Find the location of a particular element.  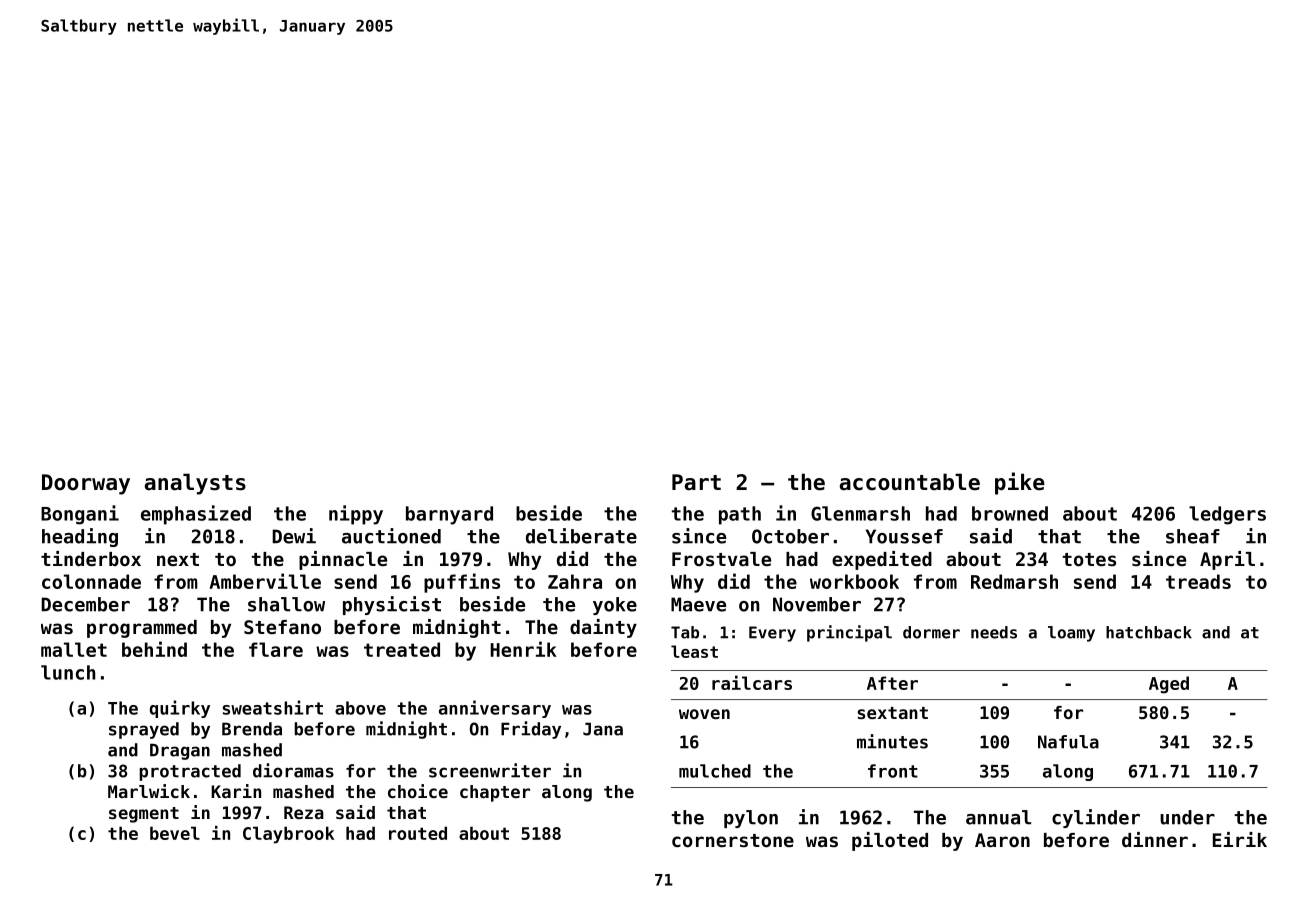

Reza is located at coordinates (304, 812).
